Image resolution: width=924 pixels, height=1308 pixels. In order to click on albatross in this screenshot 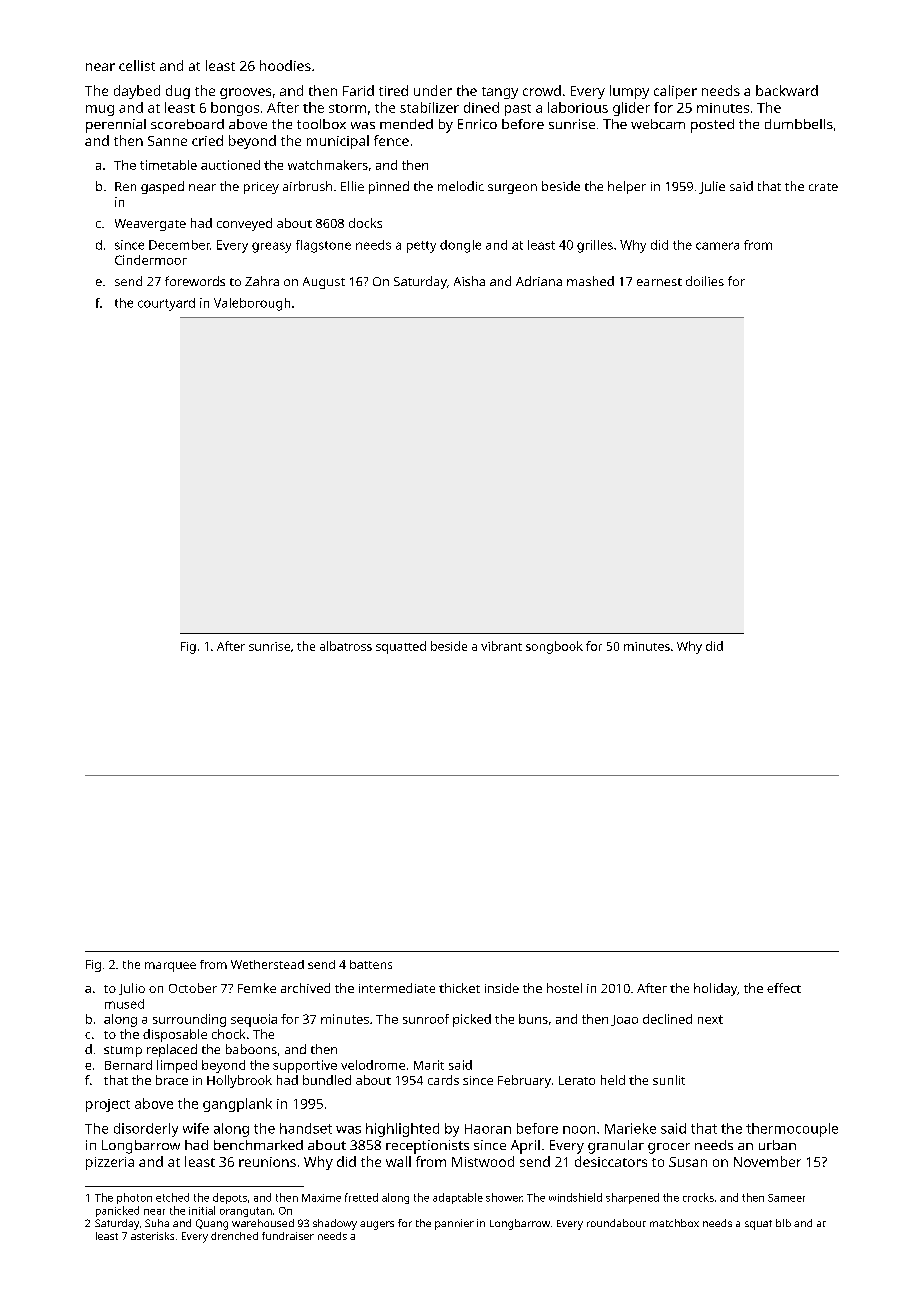, I will do `click(346, 646)`.
